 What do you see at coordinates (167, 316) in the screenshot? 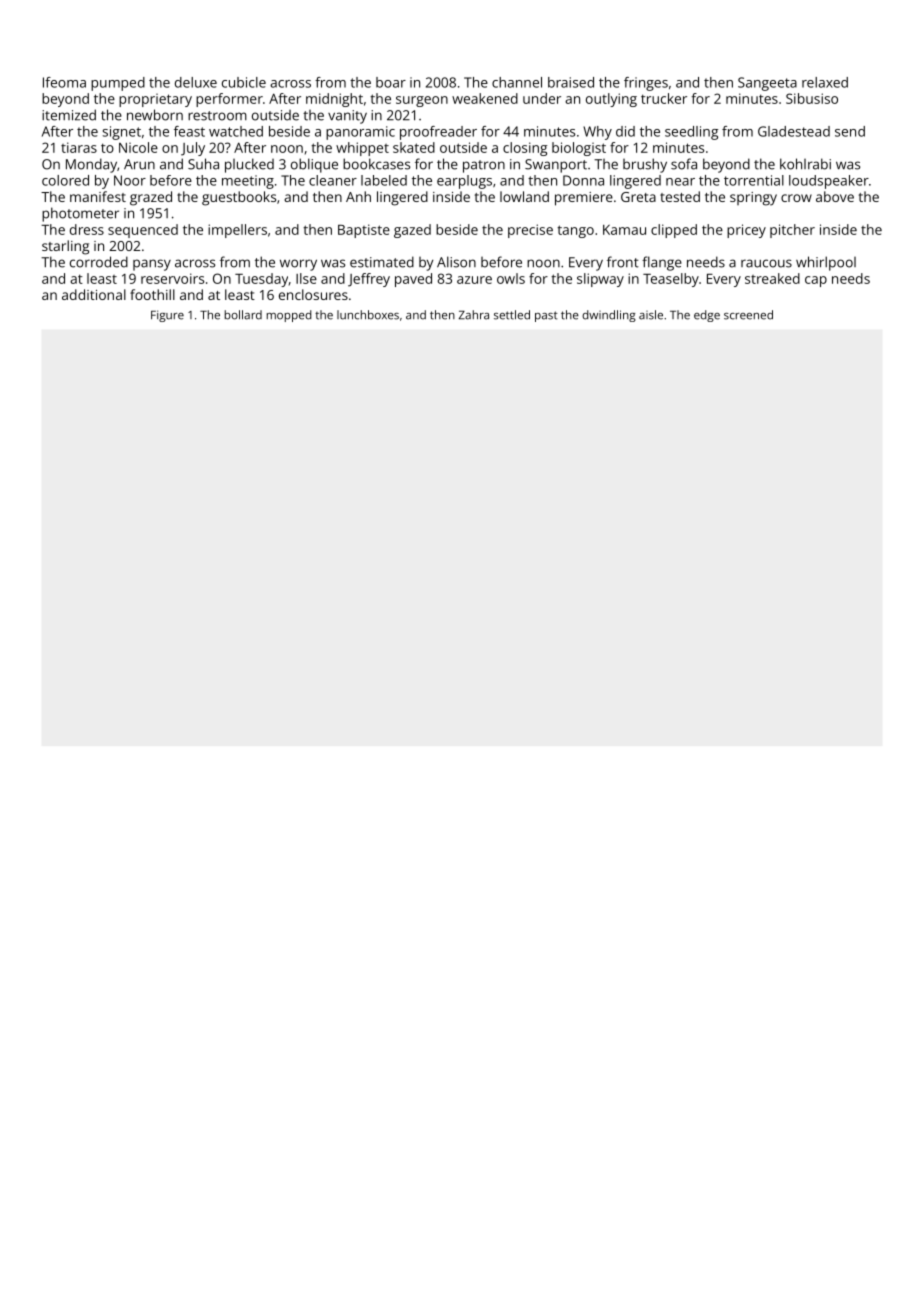
I see `Figure` at bounding box center [167, 316].
